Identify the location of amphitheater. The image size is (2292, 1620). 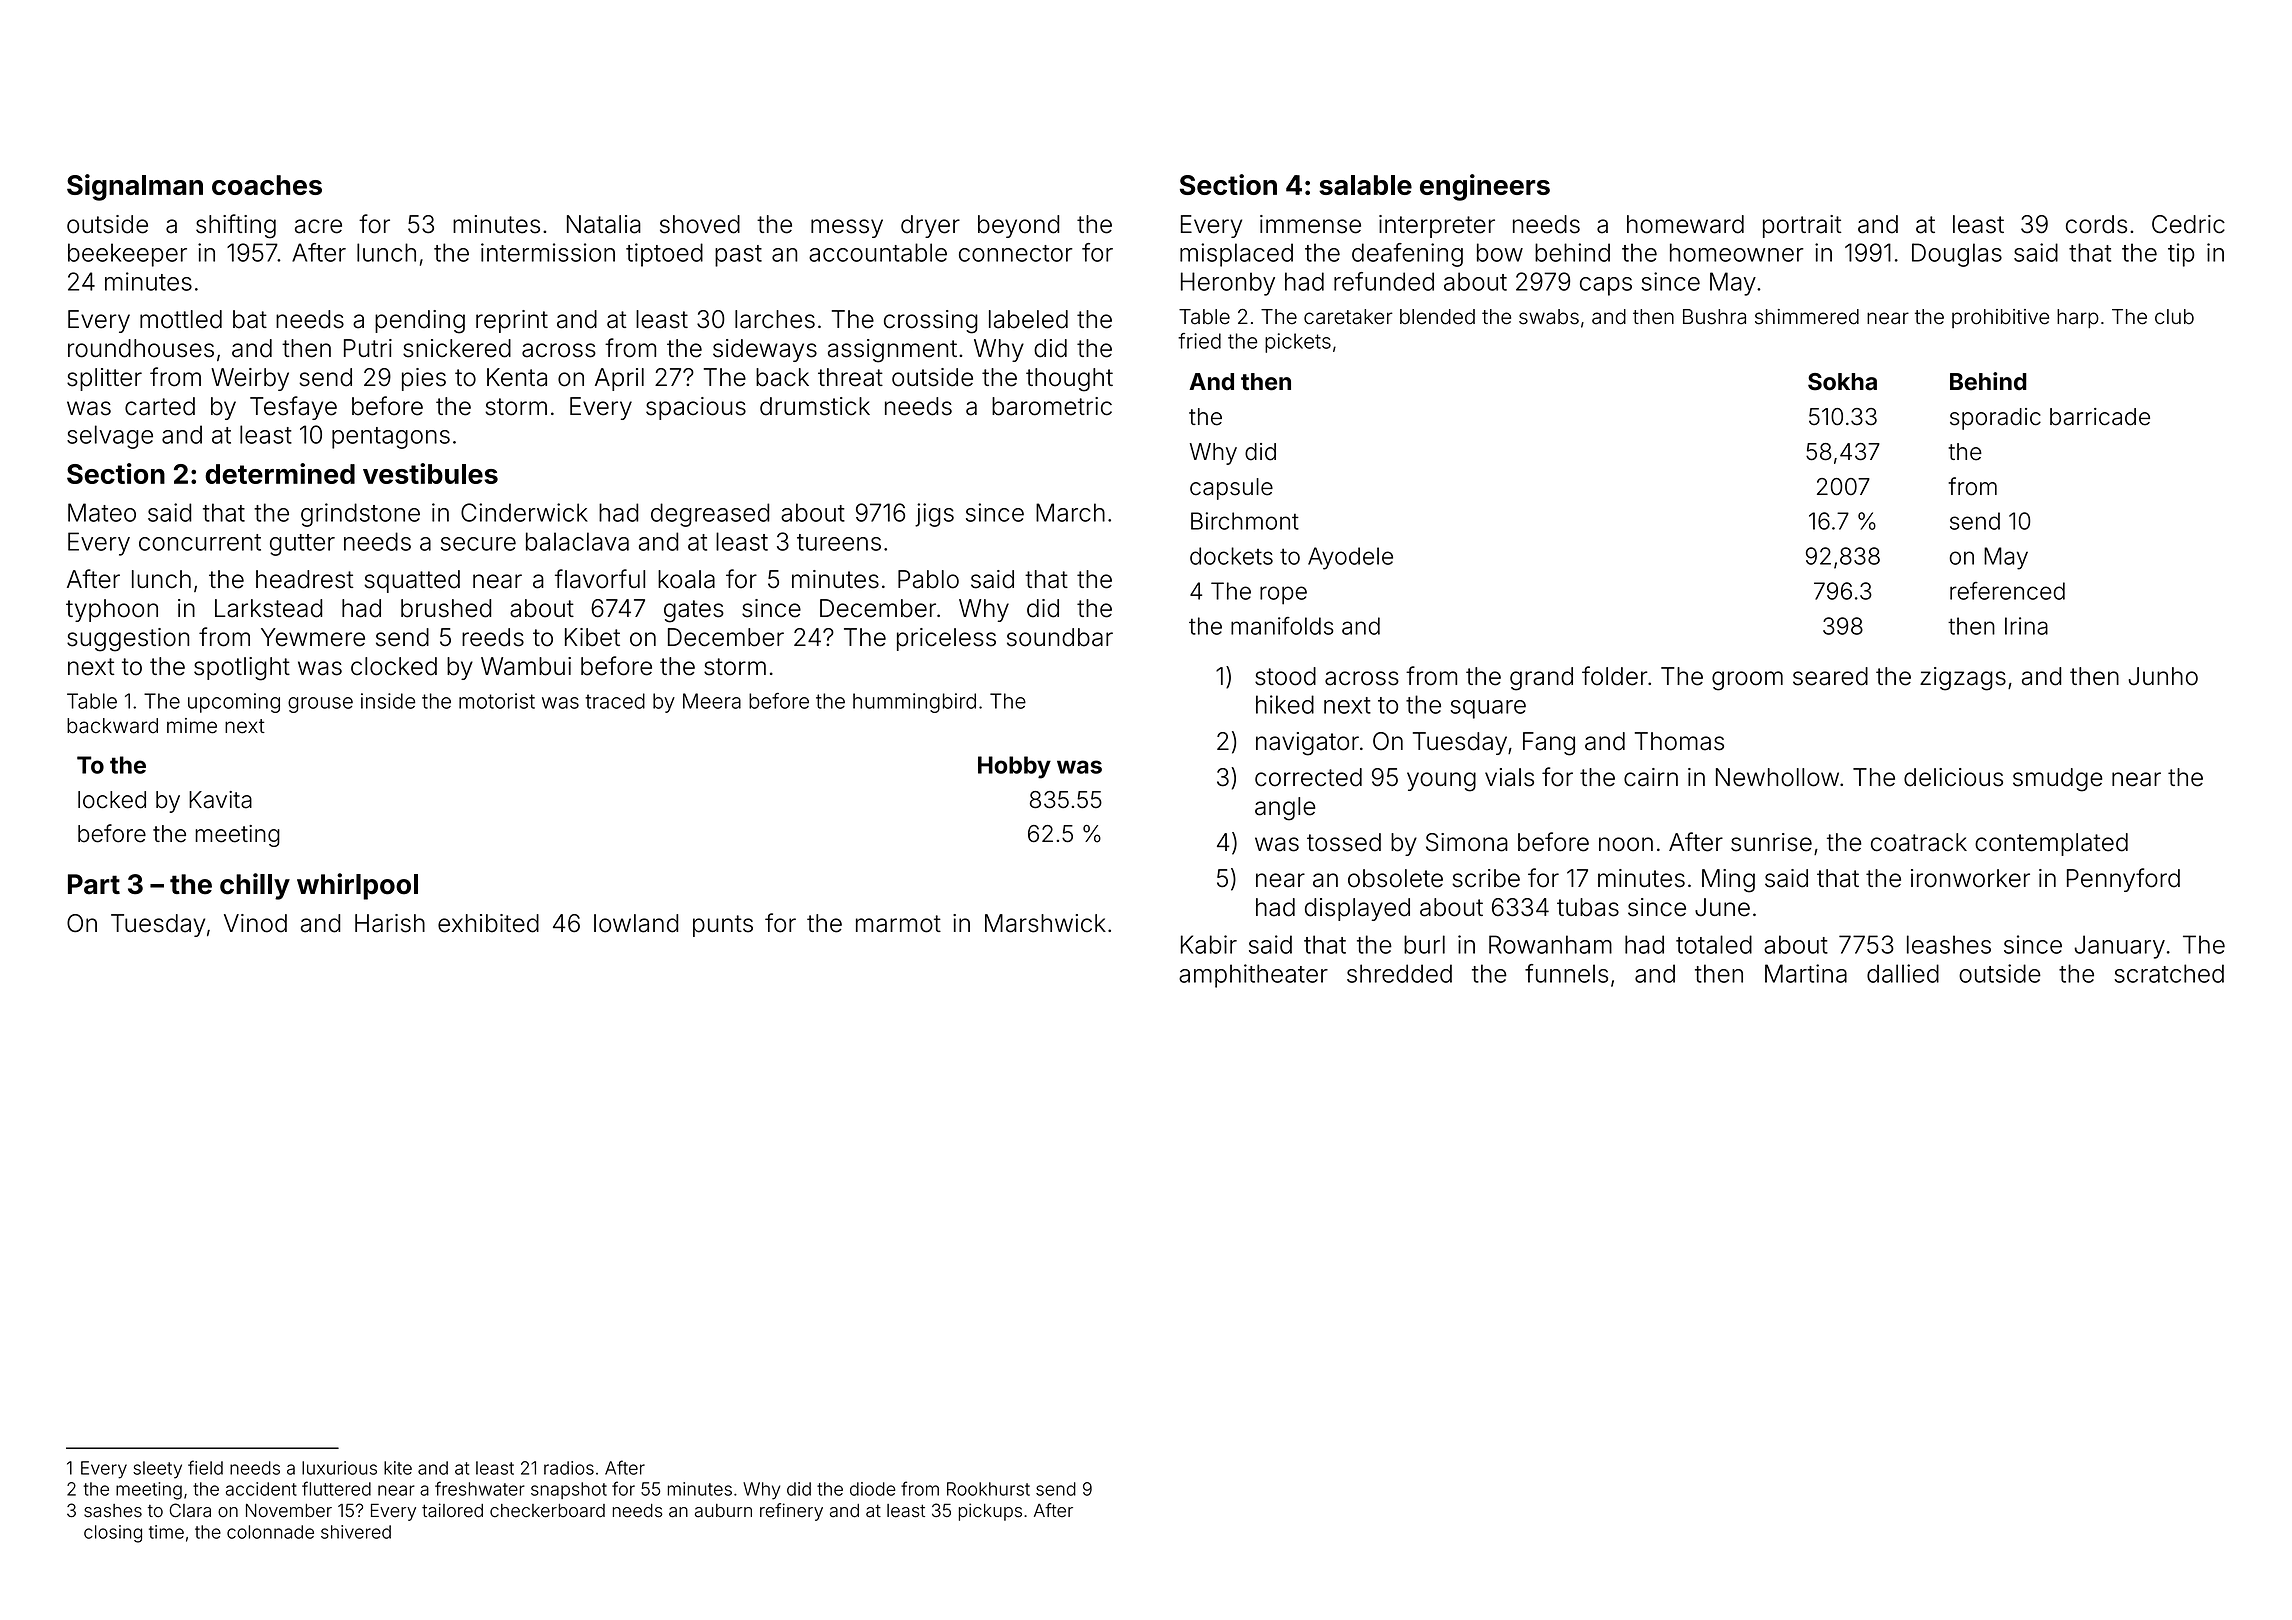
(1253, 976).
